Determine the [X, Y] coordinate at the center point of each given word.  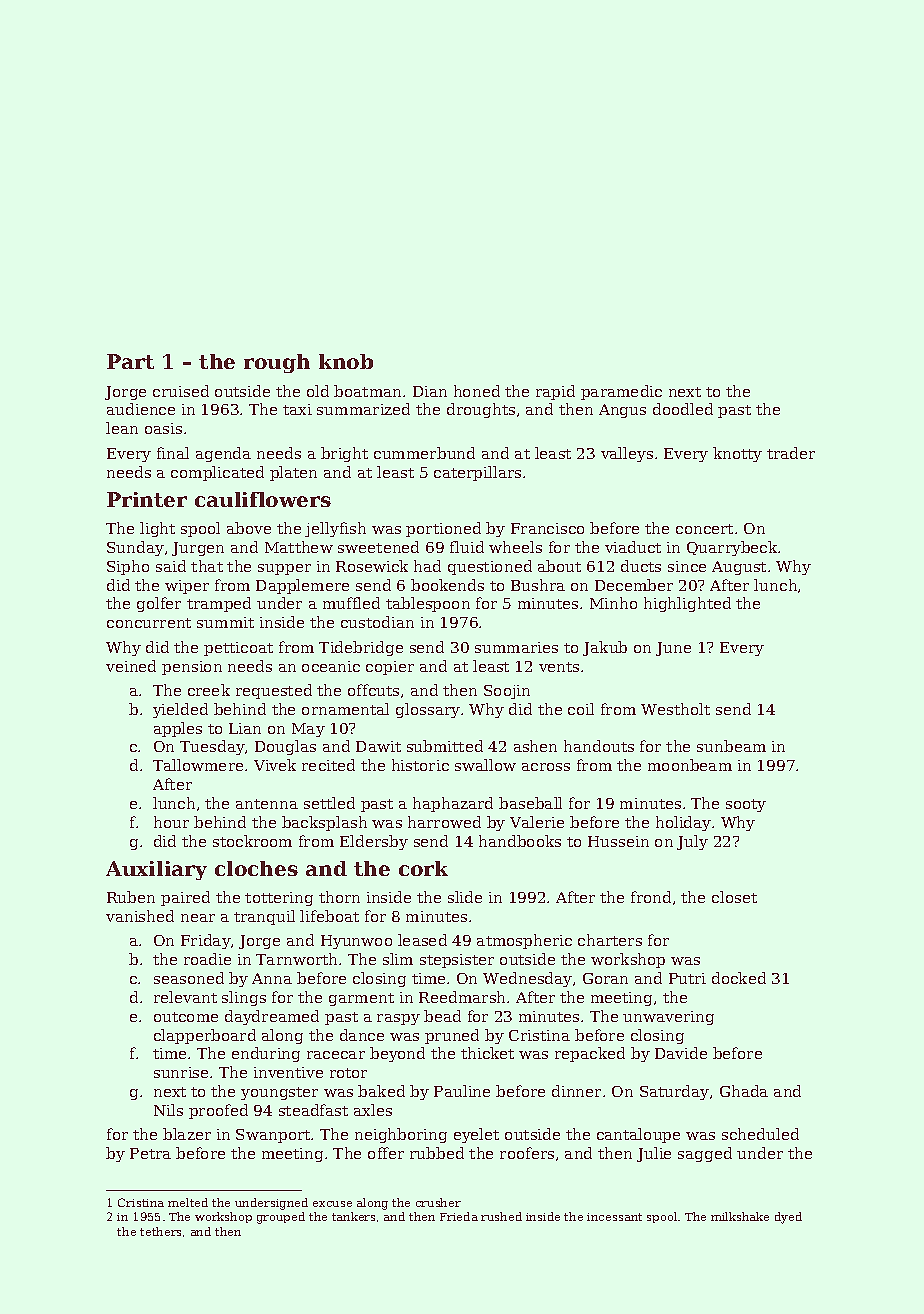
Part [130, 361]
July [692, 842]
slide [465, 897]
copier [390, 668]
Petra [150, 1153]
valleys [627, 454]
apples [178, 729]
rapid [555, 392]
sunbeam [731, 746]
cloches [256, 868]
